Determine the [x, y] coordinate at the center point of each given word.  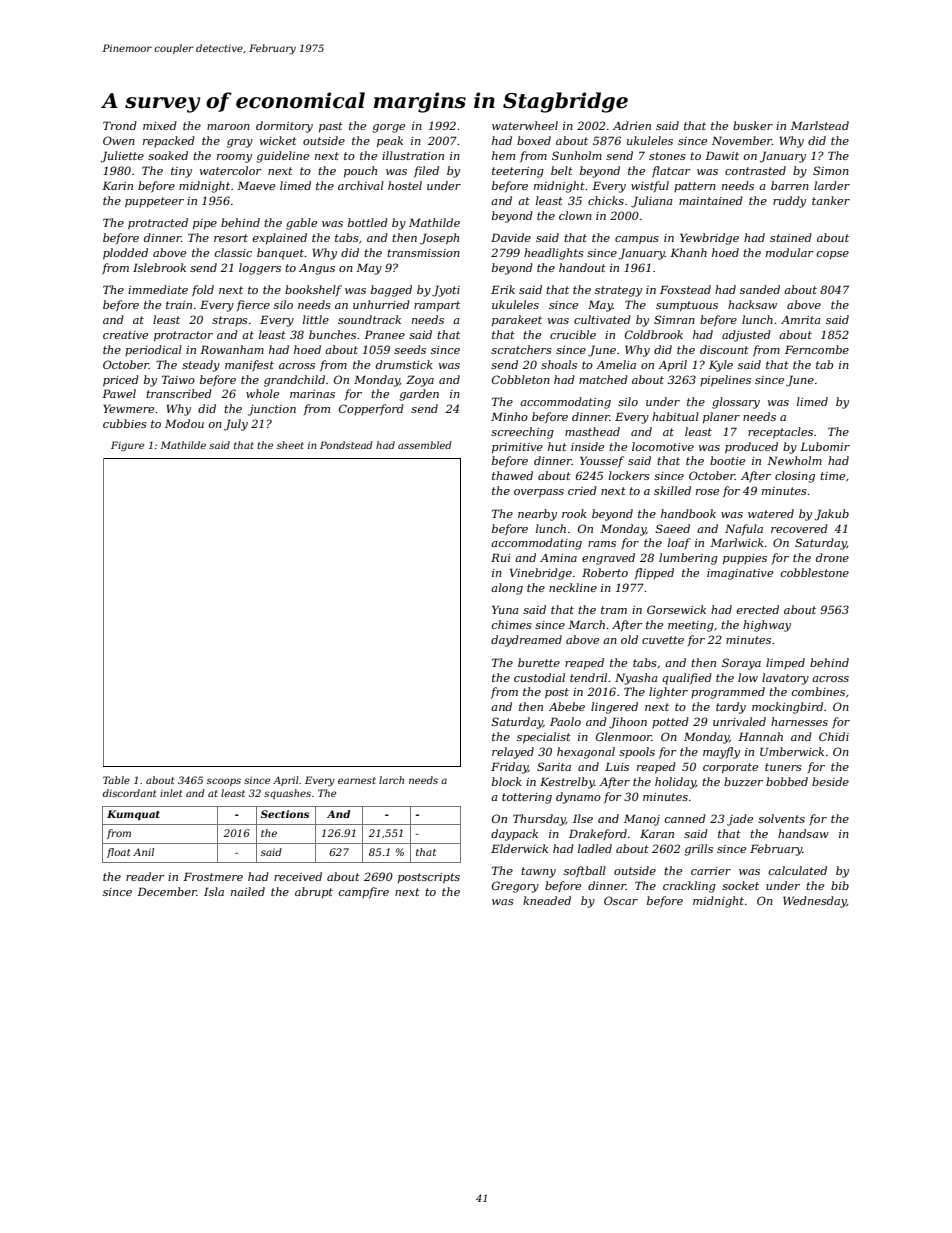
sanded [760, 289]
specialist [544, 738]
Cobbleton [521, 379]
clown [575, 215]
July [236, 425]
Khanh [688, 252]
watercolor [231, 170]
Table [116, 780]
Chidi [834, 736]
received [298, 876]
